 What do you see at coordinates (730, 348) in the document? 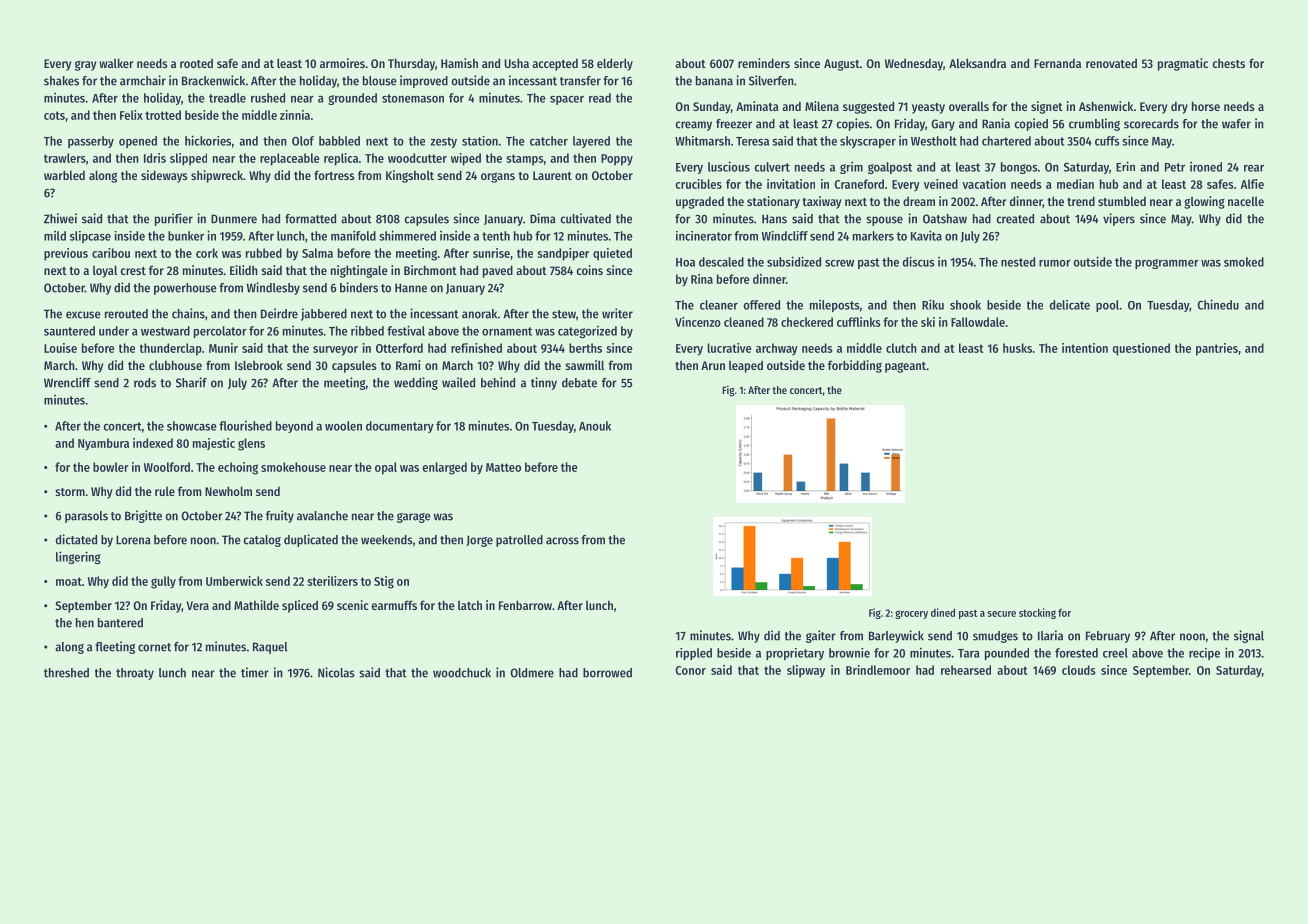
I see `lucrative` at bounding box center [730, 348].
